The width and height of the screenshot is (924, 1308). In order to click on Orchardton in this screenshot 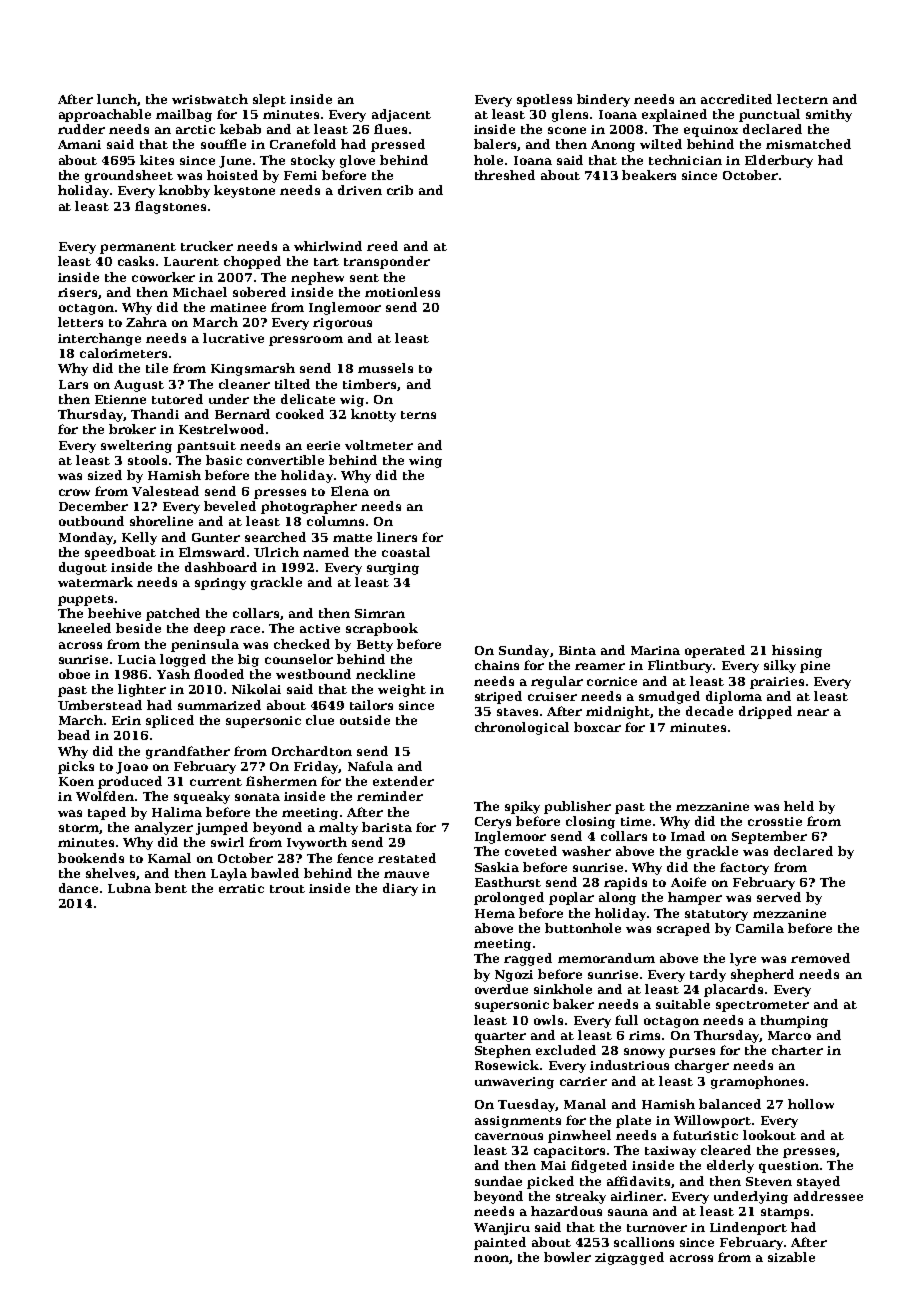, I will do `click(312, 751)`.
